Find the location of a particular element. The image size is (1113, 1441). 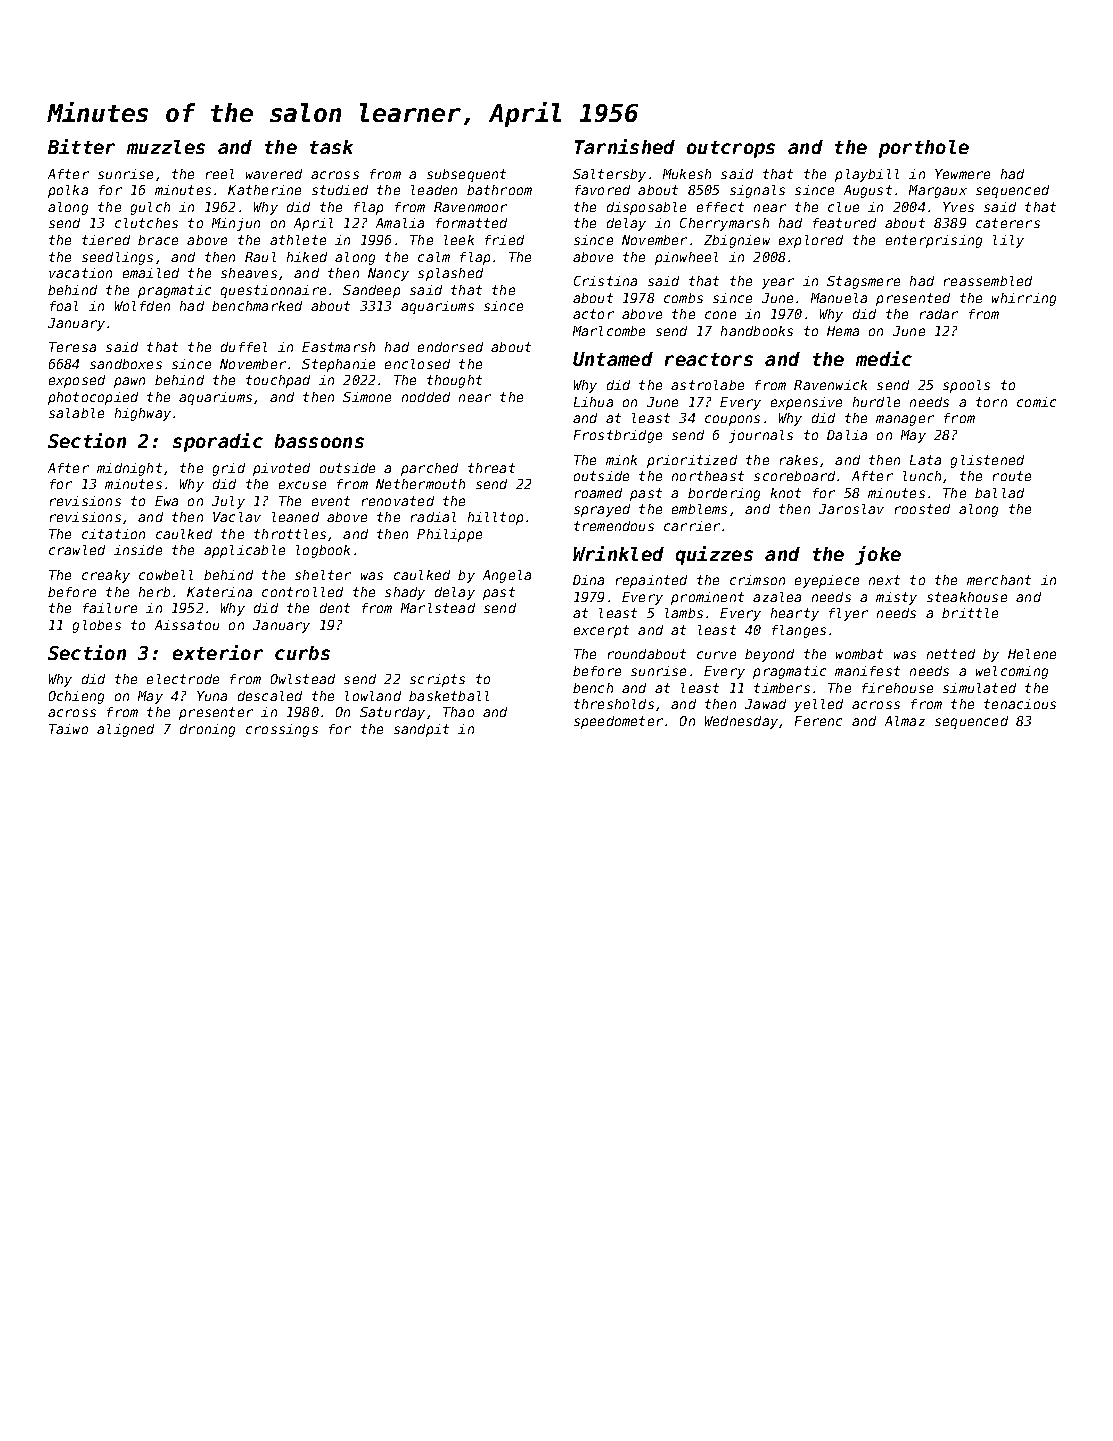

Stephanie is located at coordinates (338, 365).
